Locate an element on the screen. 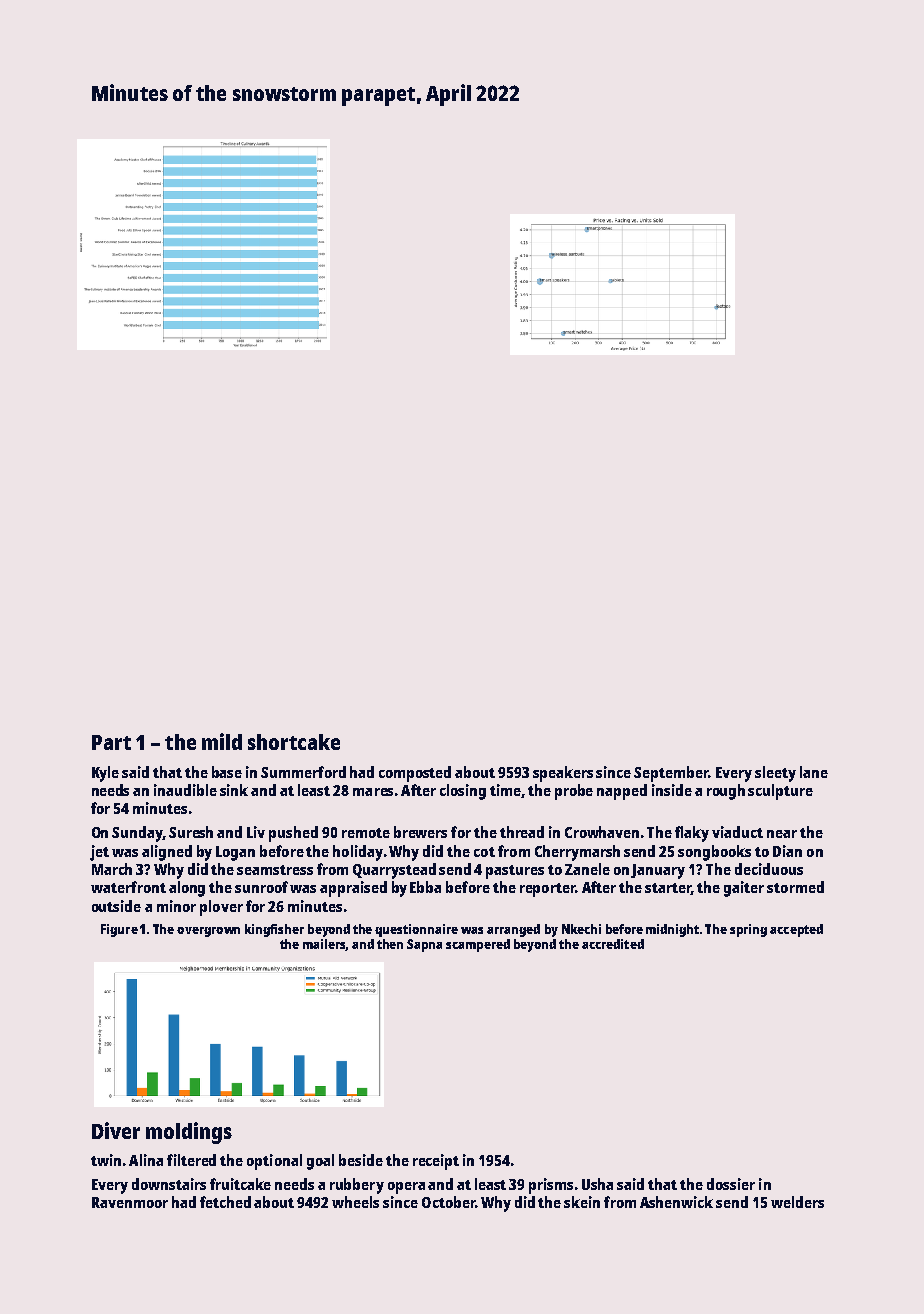 This screenshot has height=1314, width=924. downstairs is located at coordinates (169, 1184).
